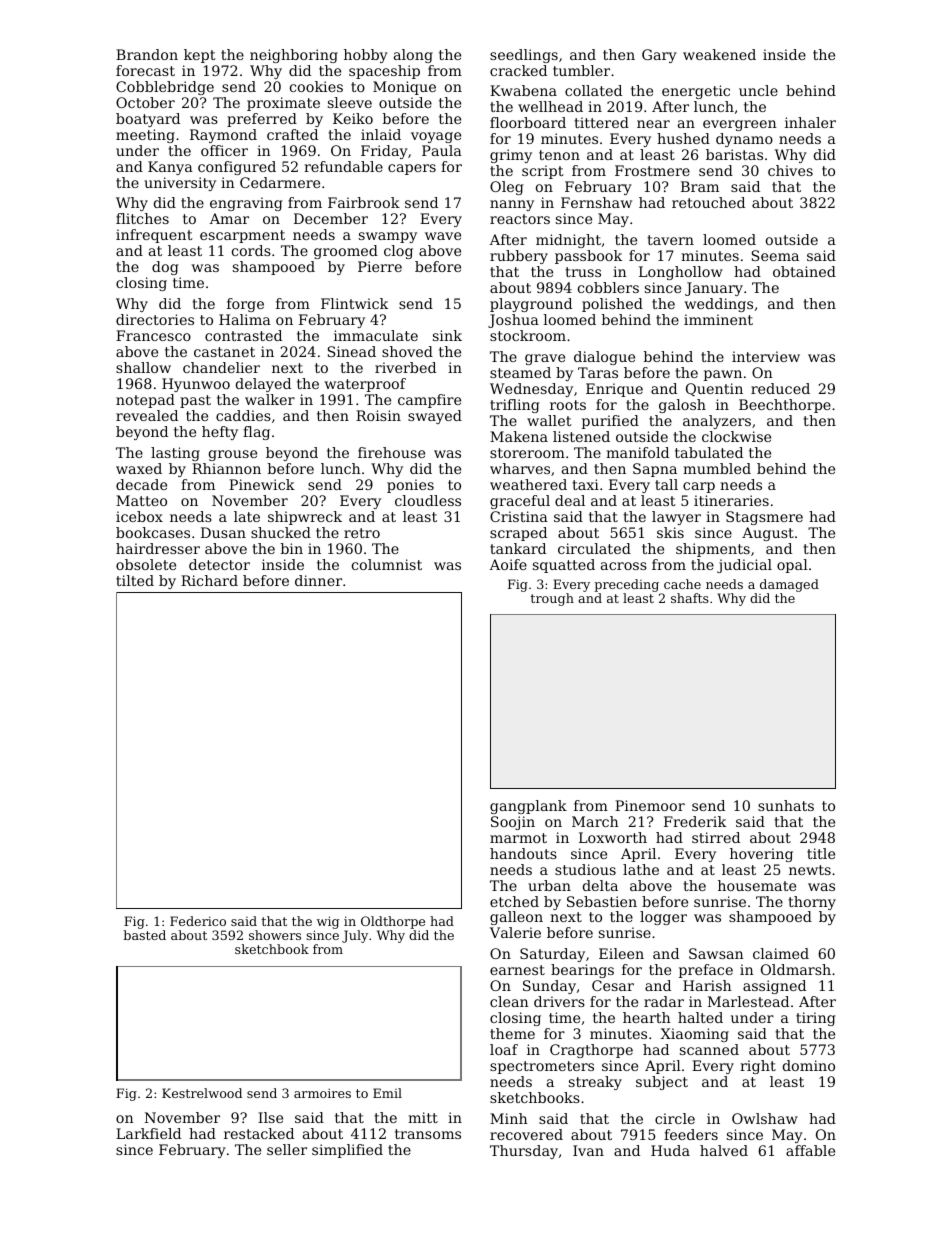  I want to click on rubbery, so click(519, 257).
